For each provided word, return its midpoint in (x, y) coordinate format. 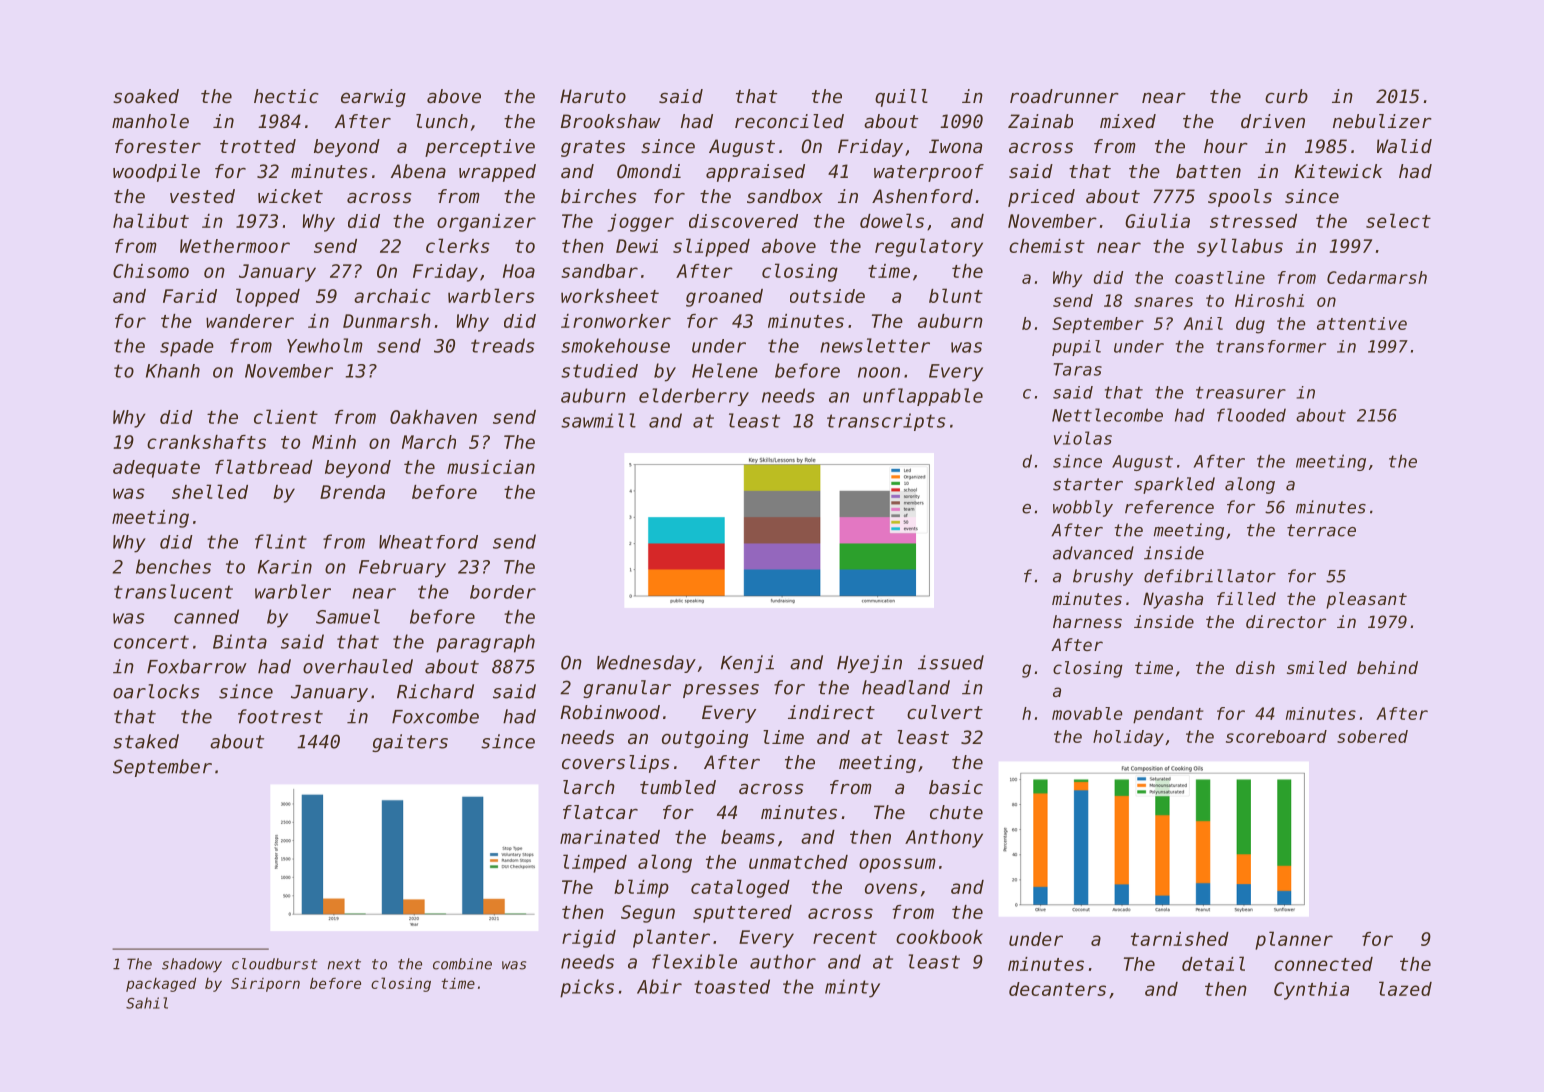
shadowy (192, 965)
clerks (458, 245)
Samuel (348, 616)
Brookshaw (611, 121)
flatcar (600, 812)
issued (951, 662)
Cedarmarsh (1377, 277)
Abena (418, 171)
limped (595, 863)
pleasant (1366, 600)
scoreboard (1276, 736)
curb (1286, 96)
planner (1294, 940)
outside (827, 296)
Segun (648, 914)
